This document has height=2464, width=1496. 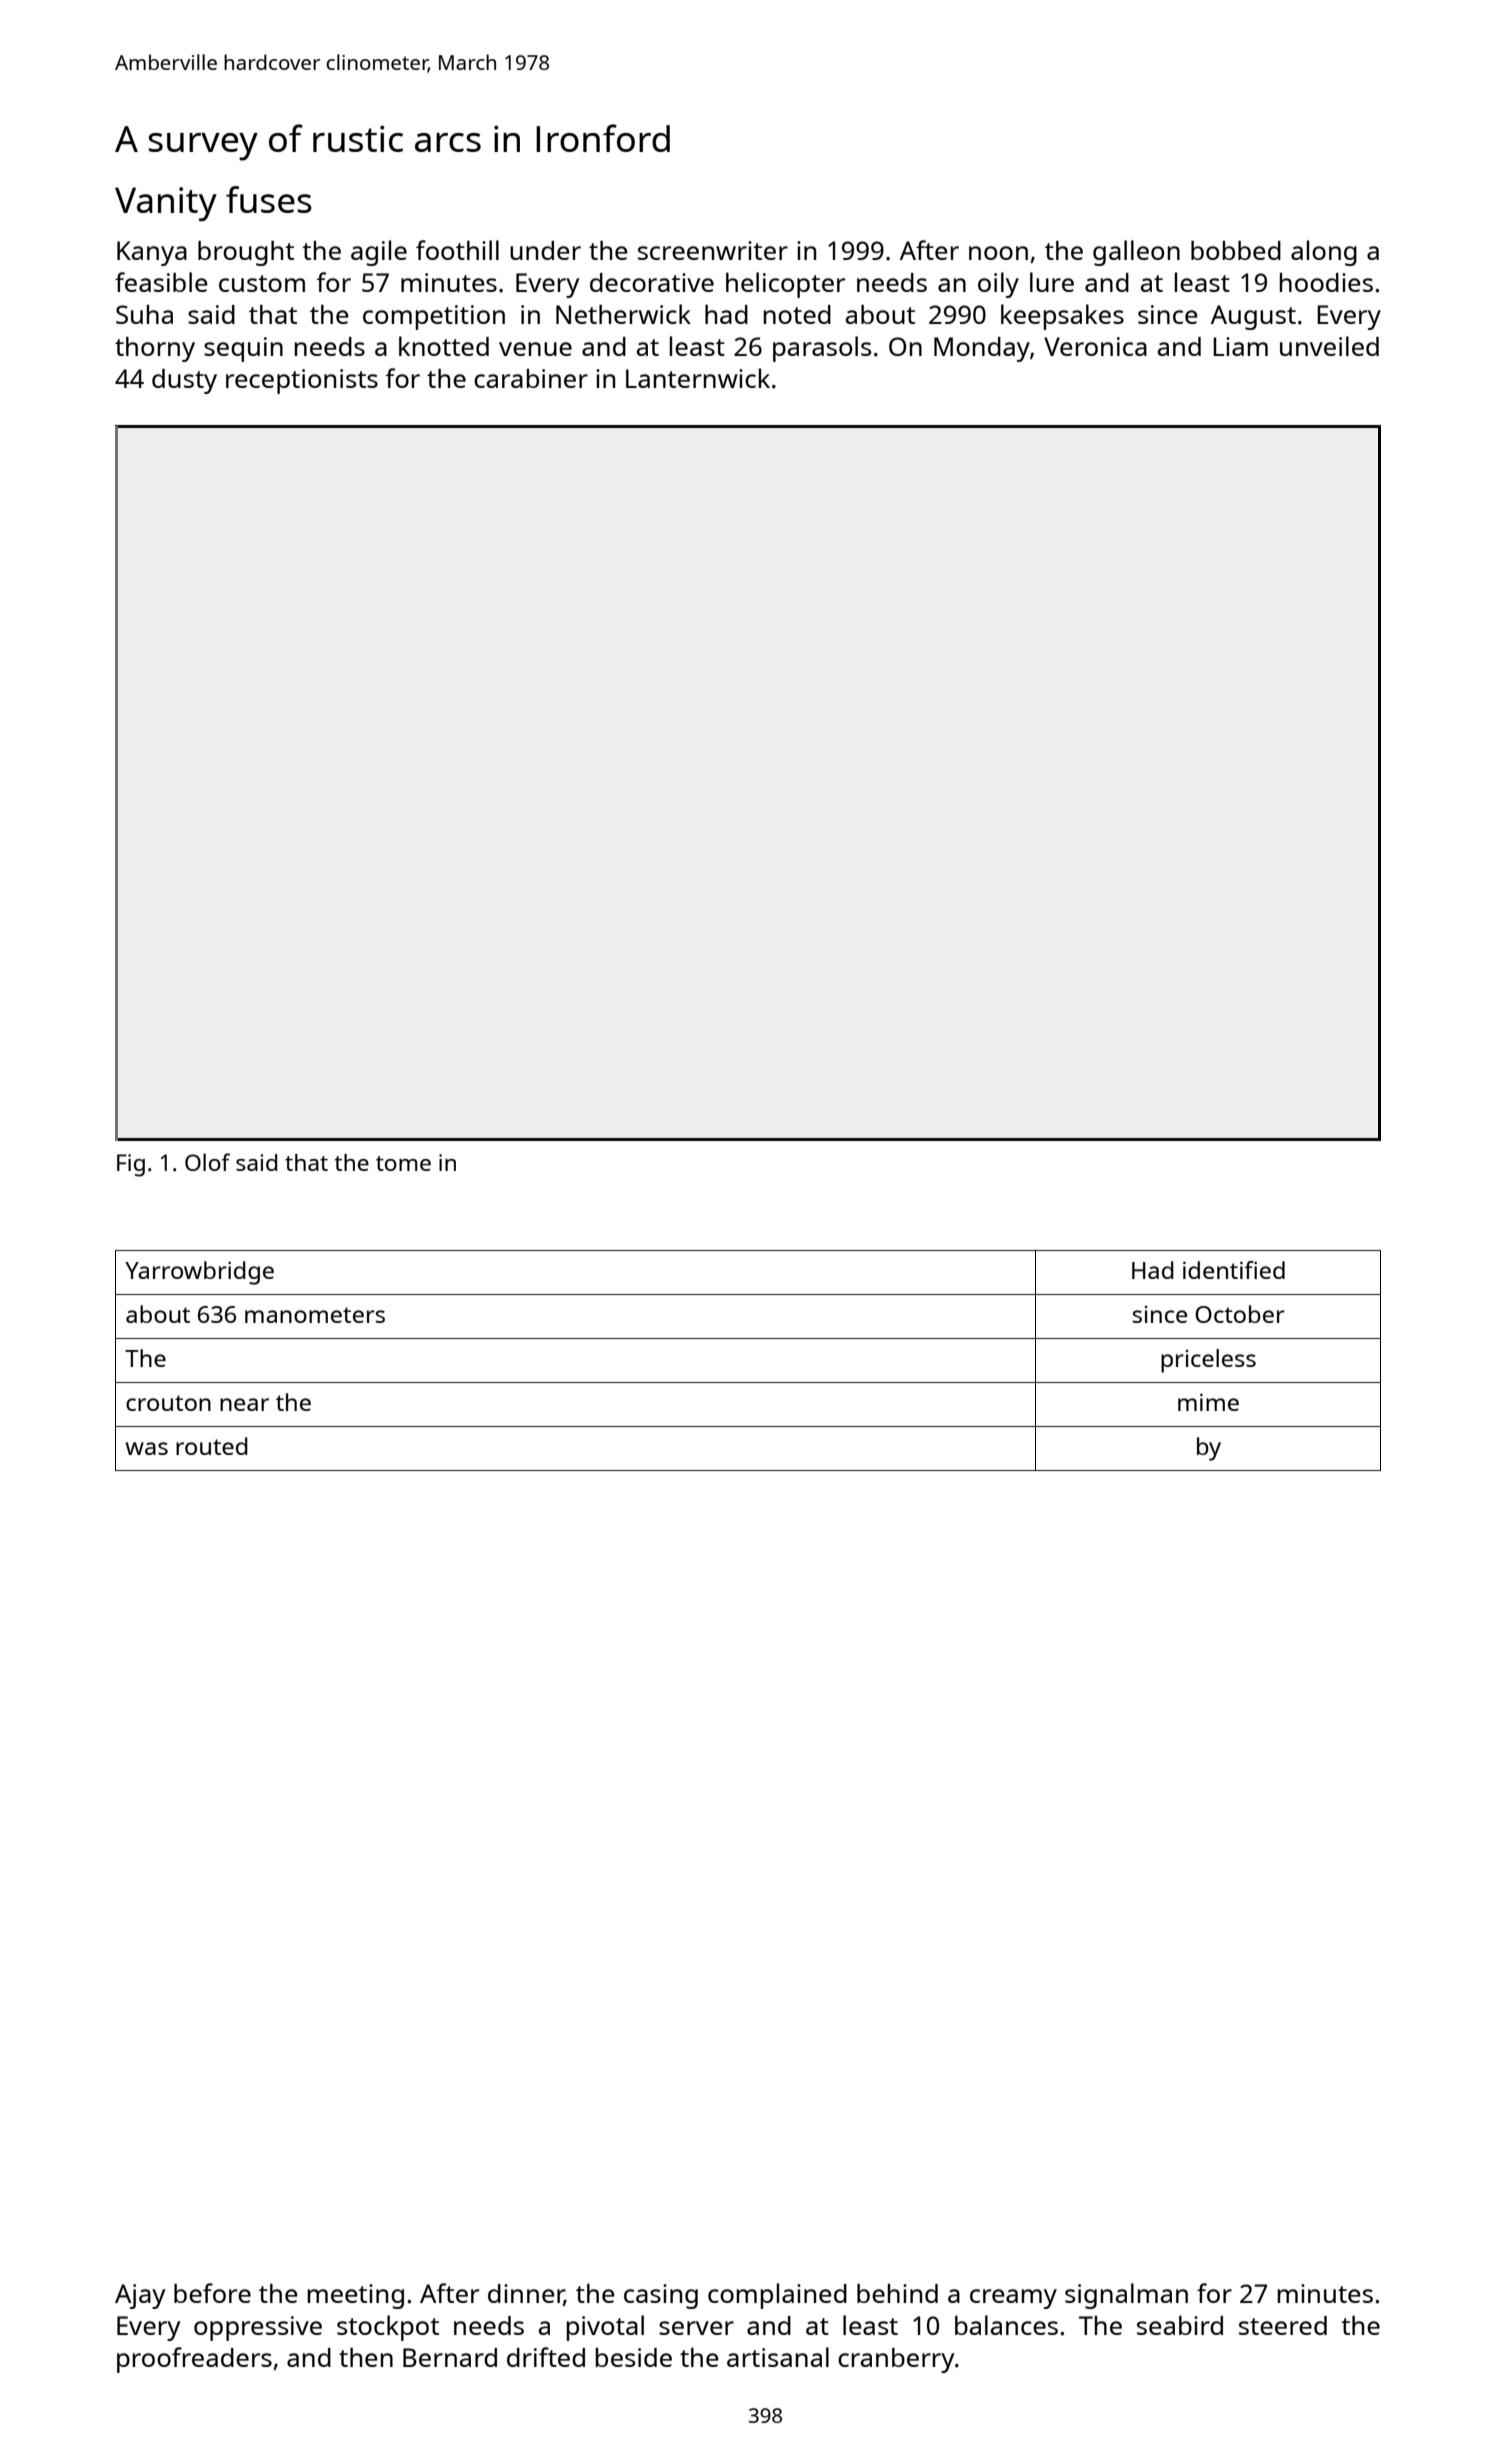 I want to click on casing, so click(x=661, y=2296).
